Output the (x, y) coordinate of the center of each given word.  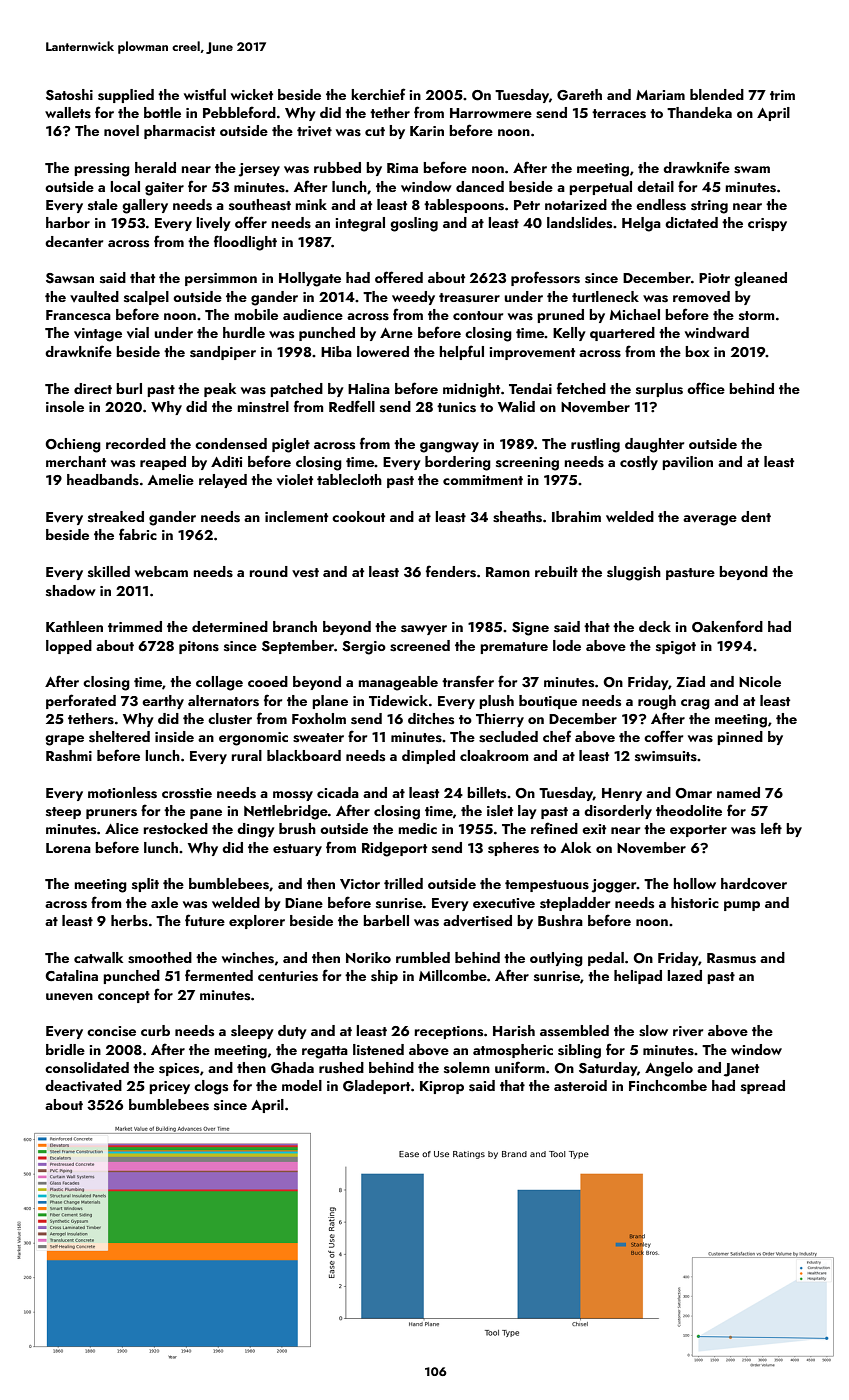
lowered (383, 351)
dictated (691, 222)
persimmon (221, 279)
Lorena (68, 848)
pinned (740, 738)
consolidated (87, 1068)
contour (478, 315)
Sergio (364, 648)
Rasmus (731, 958)
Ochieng (73, 445)
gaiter (164, 189)
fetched (581, 388)
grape (64, 740)
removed (701, 297)
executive (504, 903)
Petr (527, 205)
